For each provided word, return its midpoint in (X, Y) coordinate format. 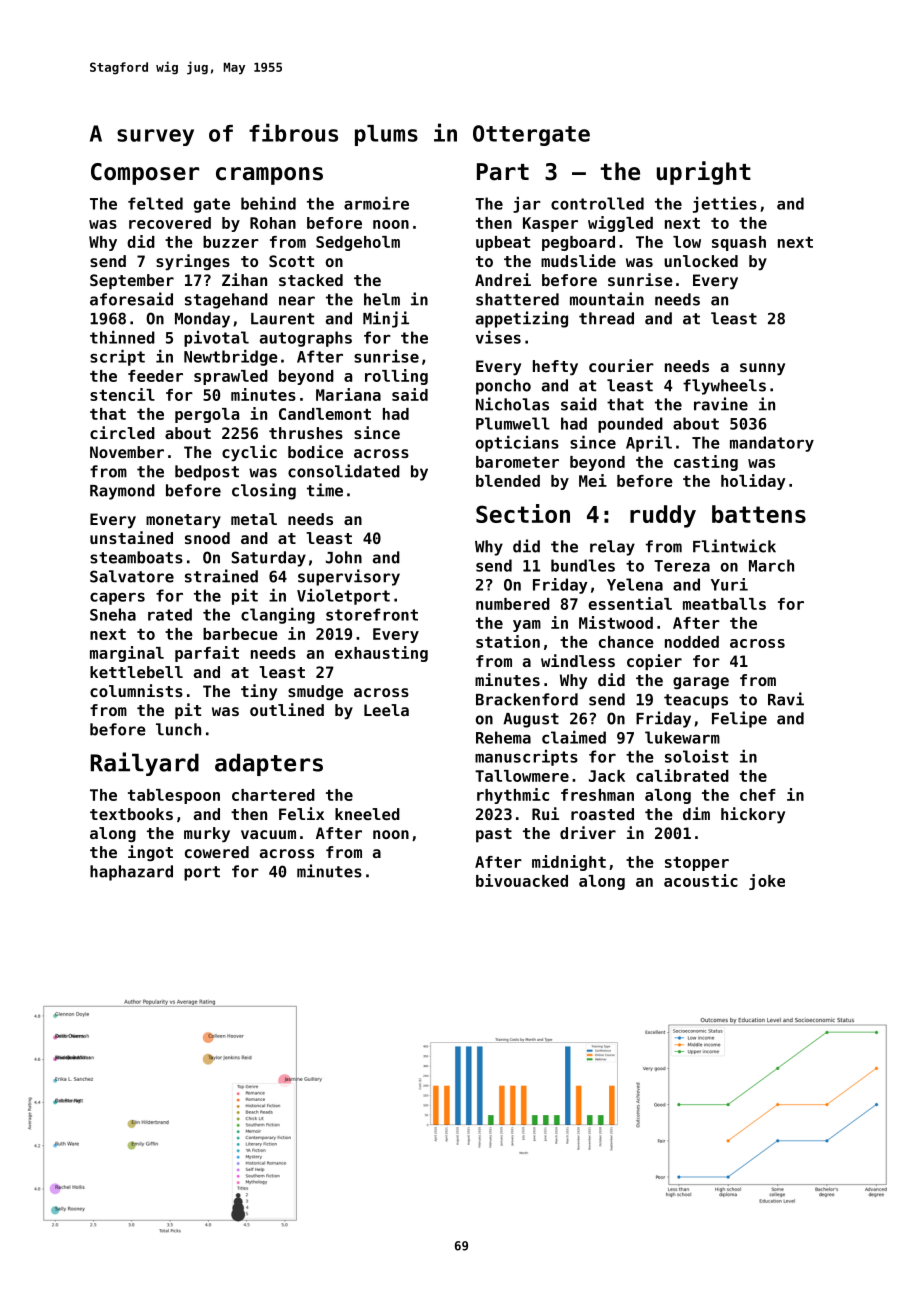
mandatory (772, 444)
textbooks (131, 814)
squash (739, 243)
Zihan (244, 279)
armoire (376, 203)
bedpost (207, 473)
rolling (396, 377)
